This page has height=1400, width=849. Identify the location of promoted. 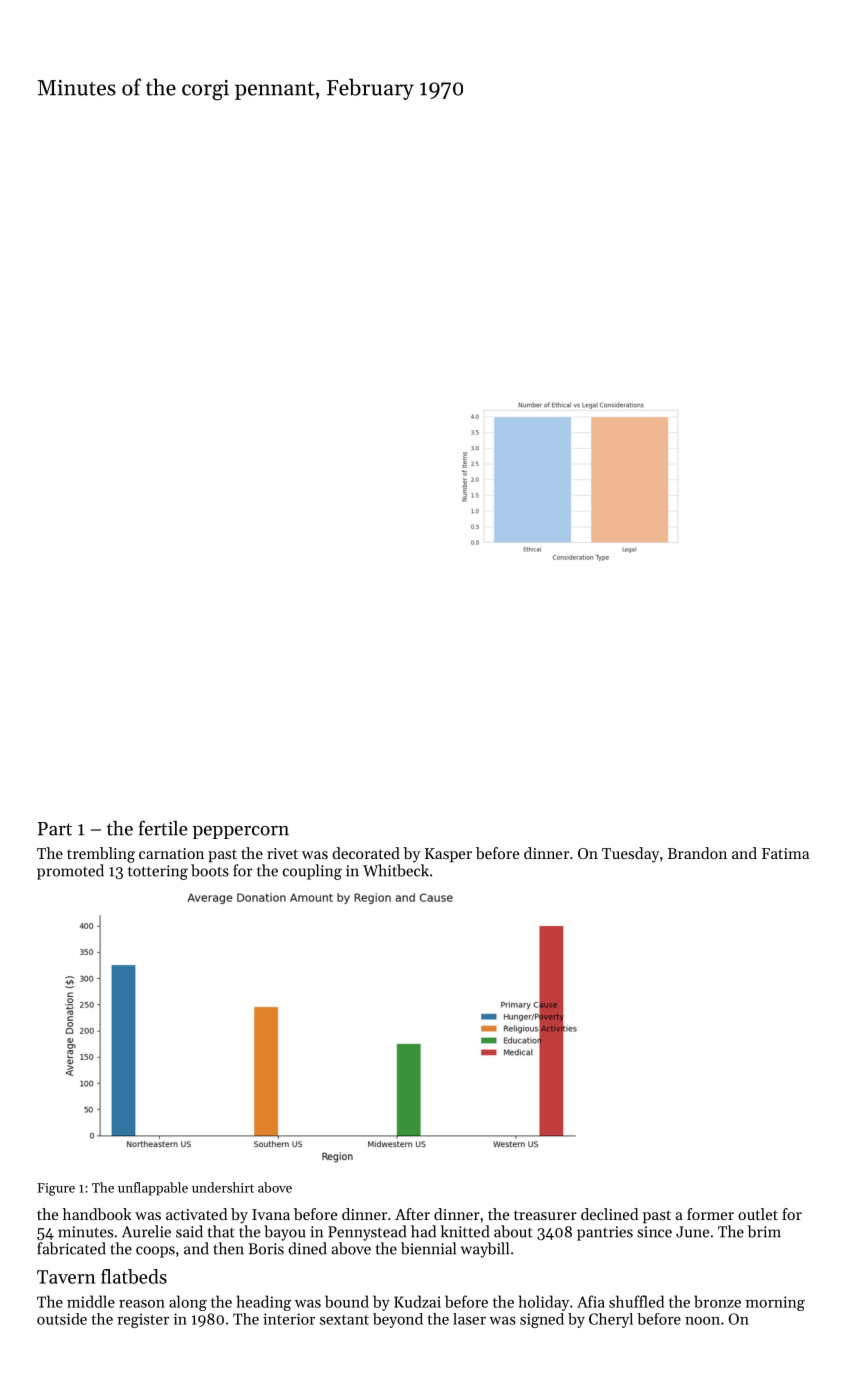
(70, 872).
